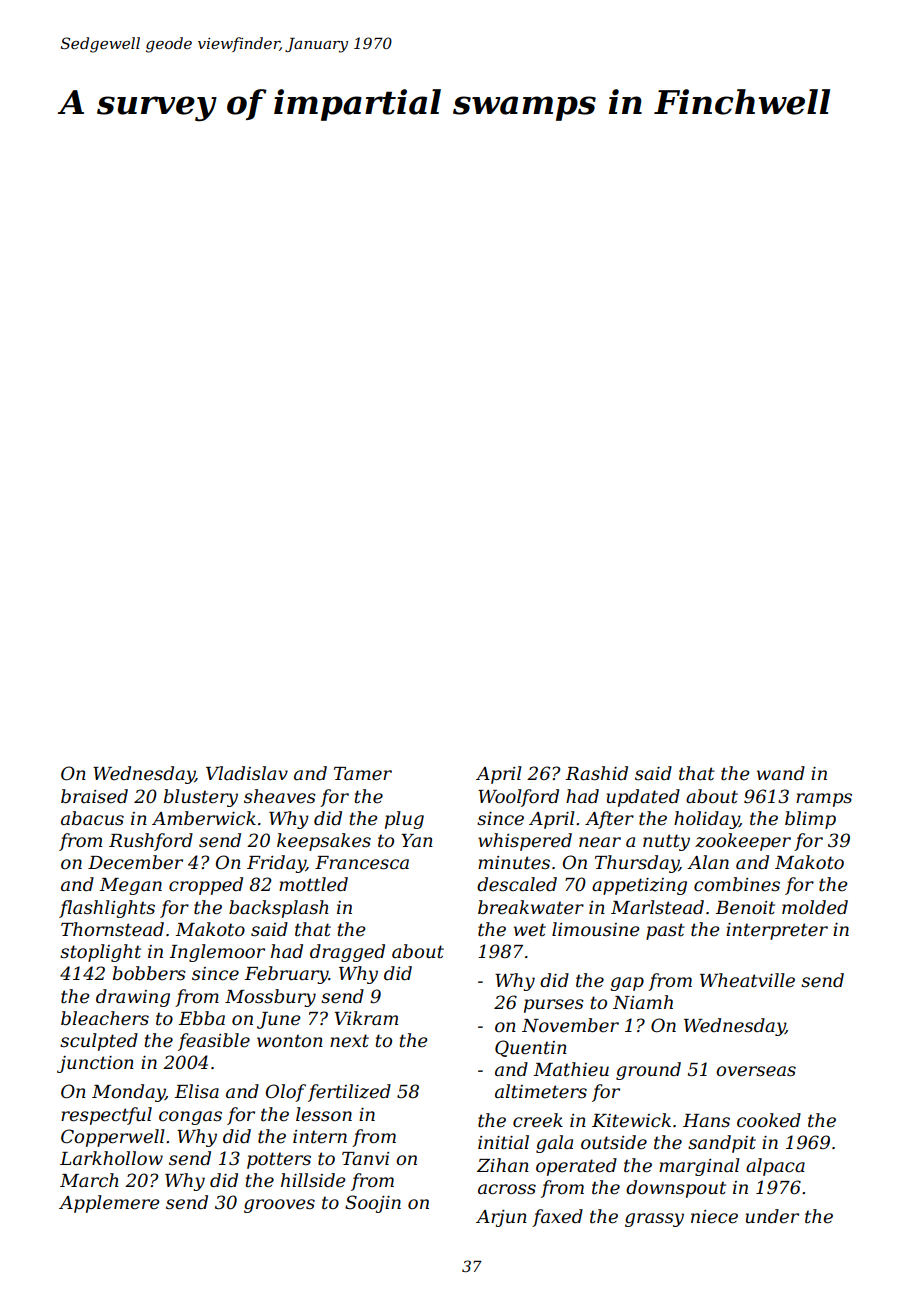  What do you see at coordinates (107, 909) in the page?
I see `flashlights` at bounding box center [107, 909].
